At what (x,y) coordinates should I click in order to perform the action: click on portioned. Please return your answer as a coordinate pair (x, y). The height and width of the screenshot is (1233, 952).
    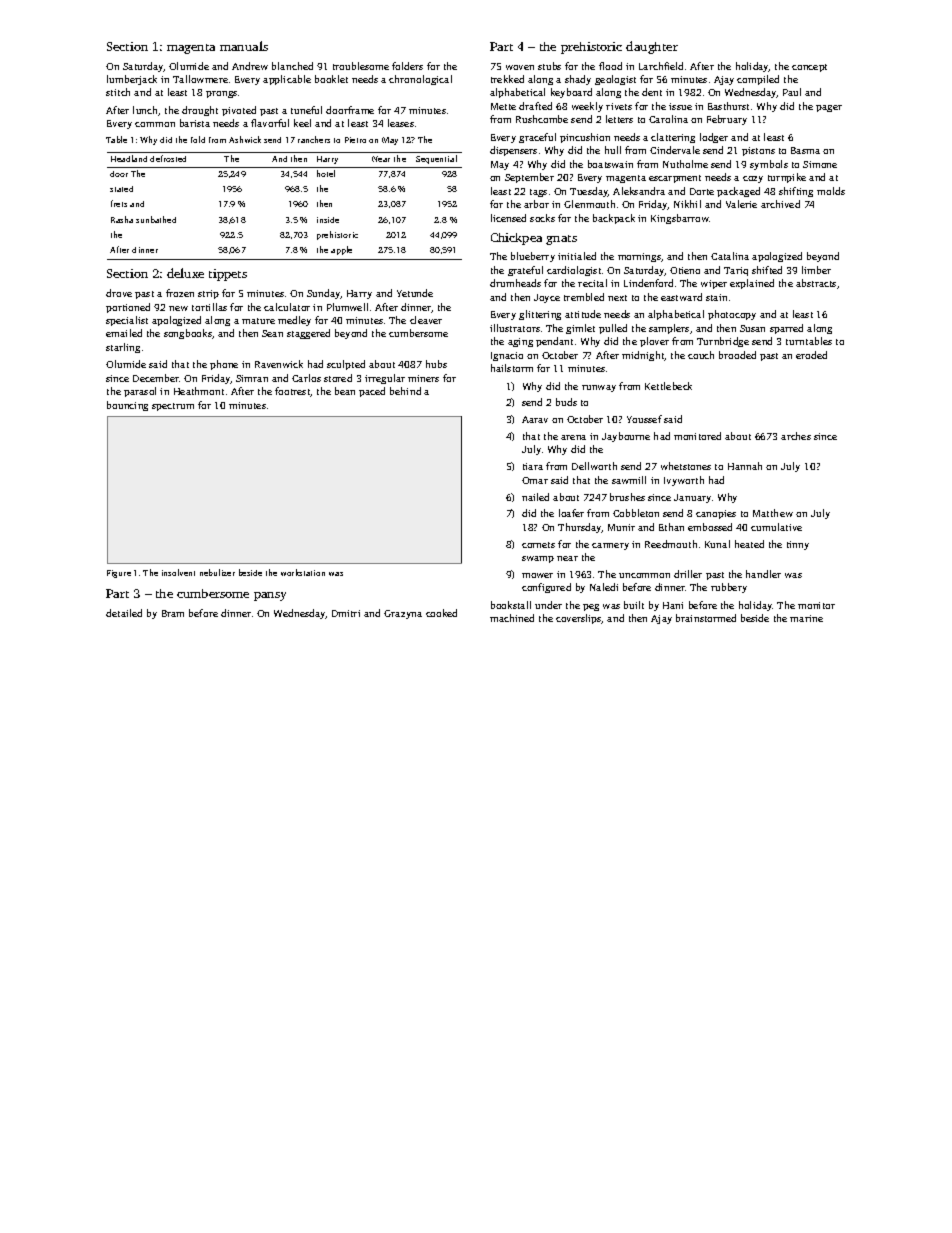
    Looking at the image, I should click on (128, 308).
